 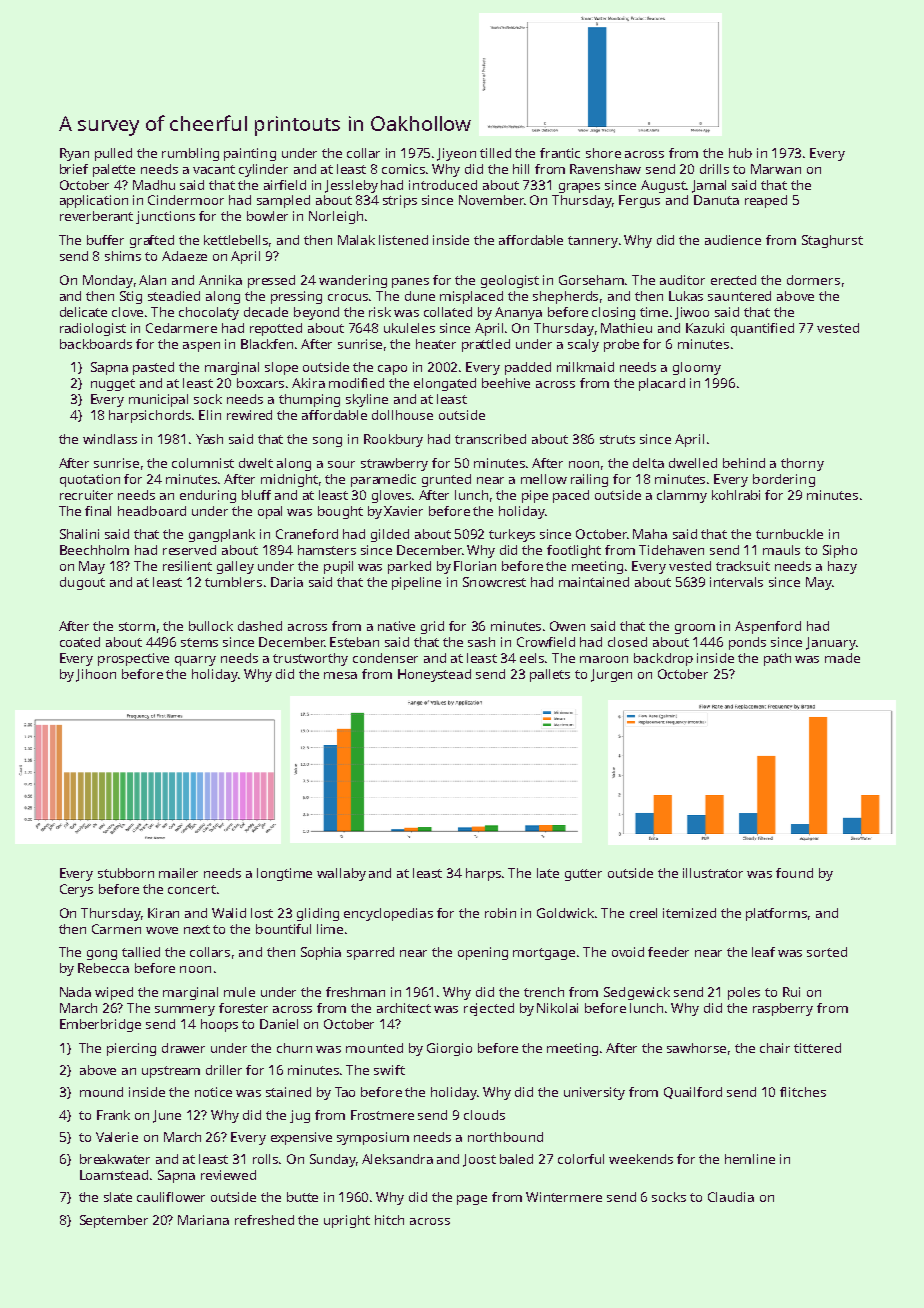 What do you see at coordinates (731, 1197) in the screenshot?
I see `Claudia` at bounding box center [731, 1197].
